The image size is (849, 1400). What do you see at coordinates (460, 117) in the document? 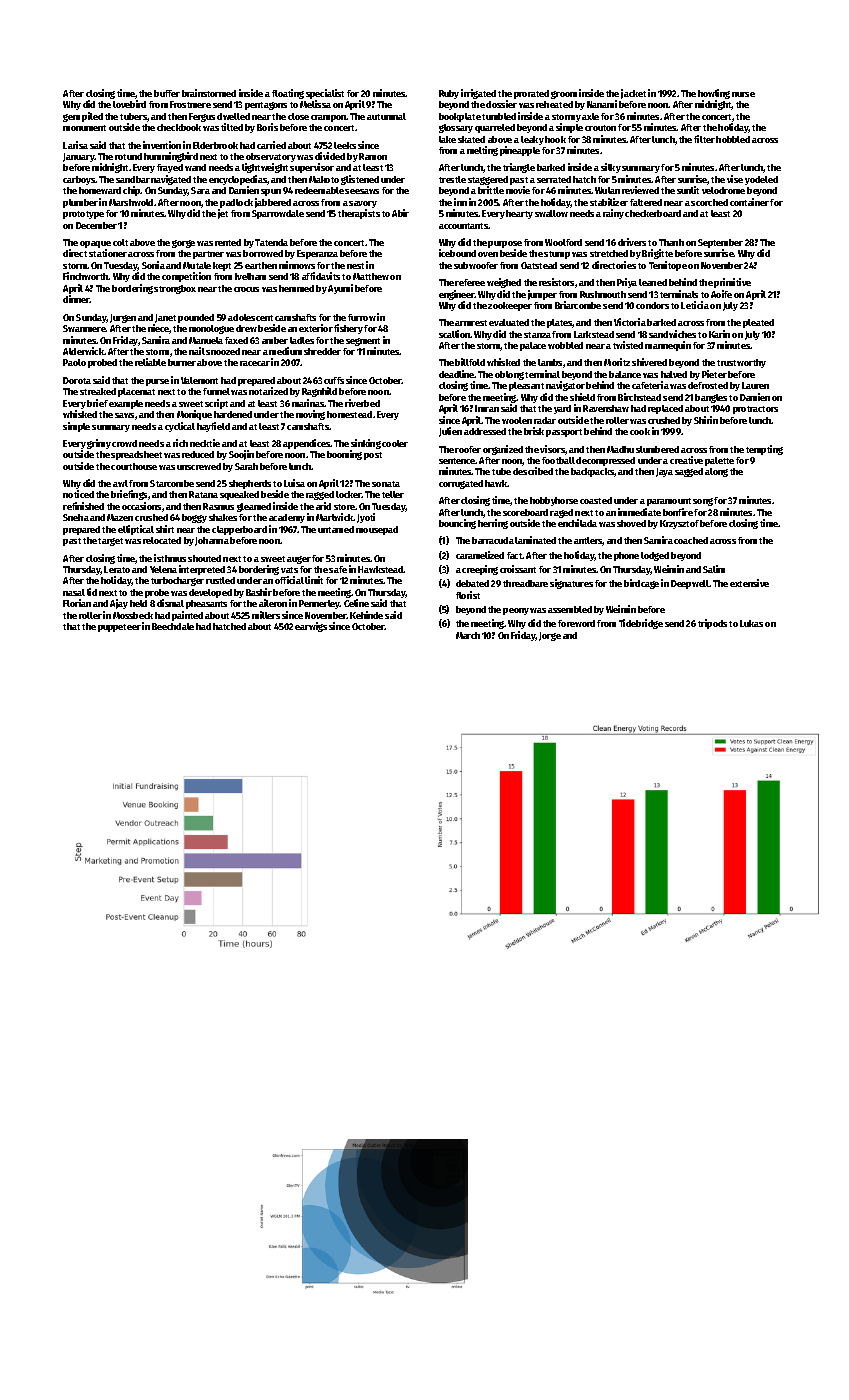
I see `bookplate` at bounding box center [460, 117].
